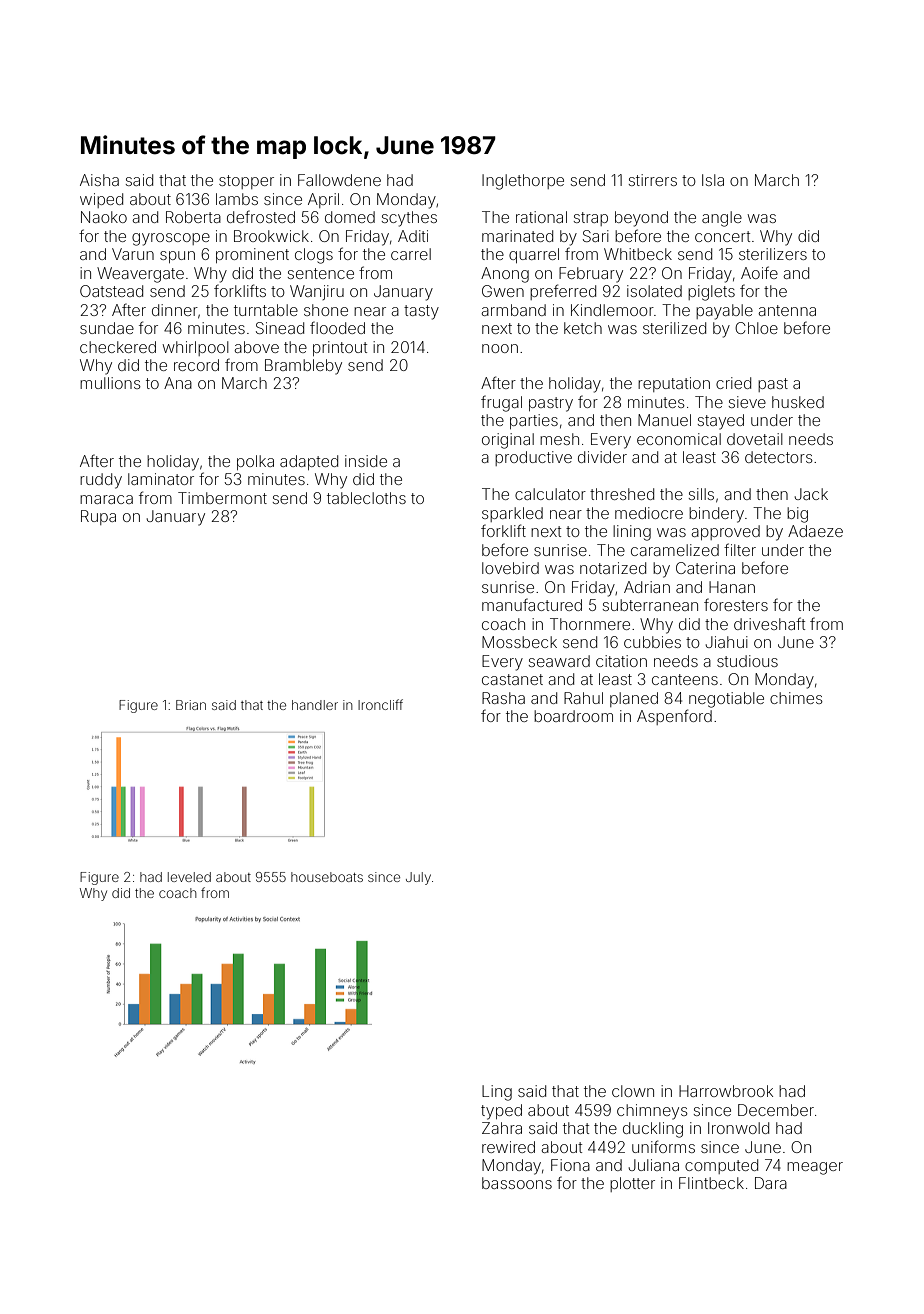 The image size is (924, 1314). What do you see at coordinates (339, 180) in the screenshot?
I see `Fallowdene` at bounding box center [339, 180].
